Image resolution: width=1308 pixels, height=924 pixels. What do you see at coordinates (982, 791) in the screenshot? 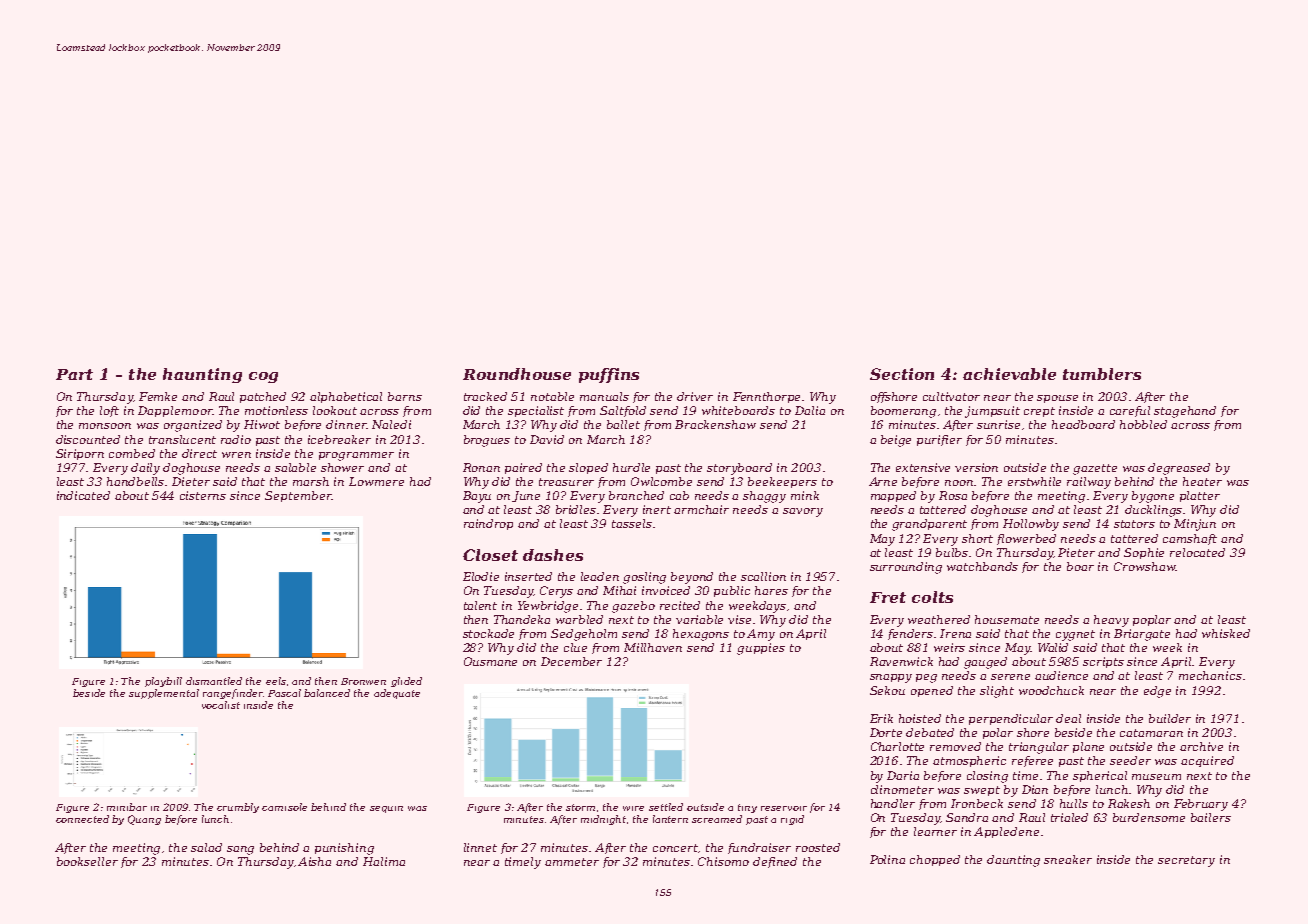
I see `swept` at bounding box center [982, 791].
